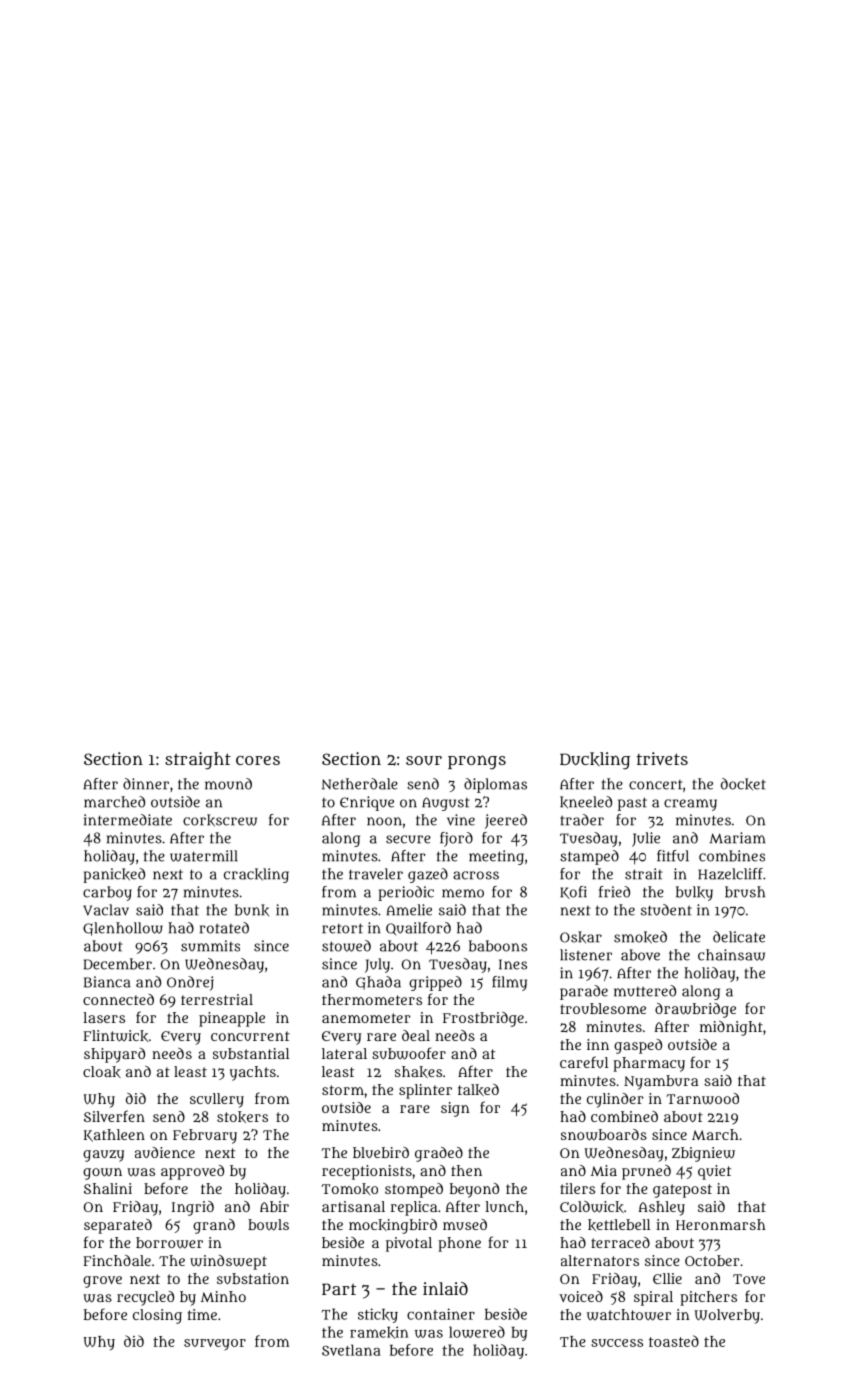 The image size is (849, 1400). I want to click on pivotal, so click(409, 1244).
